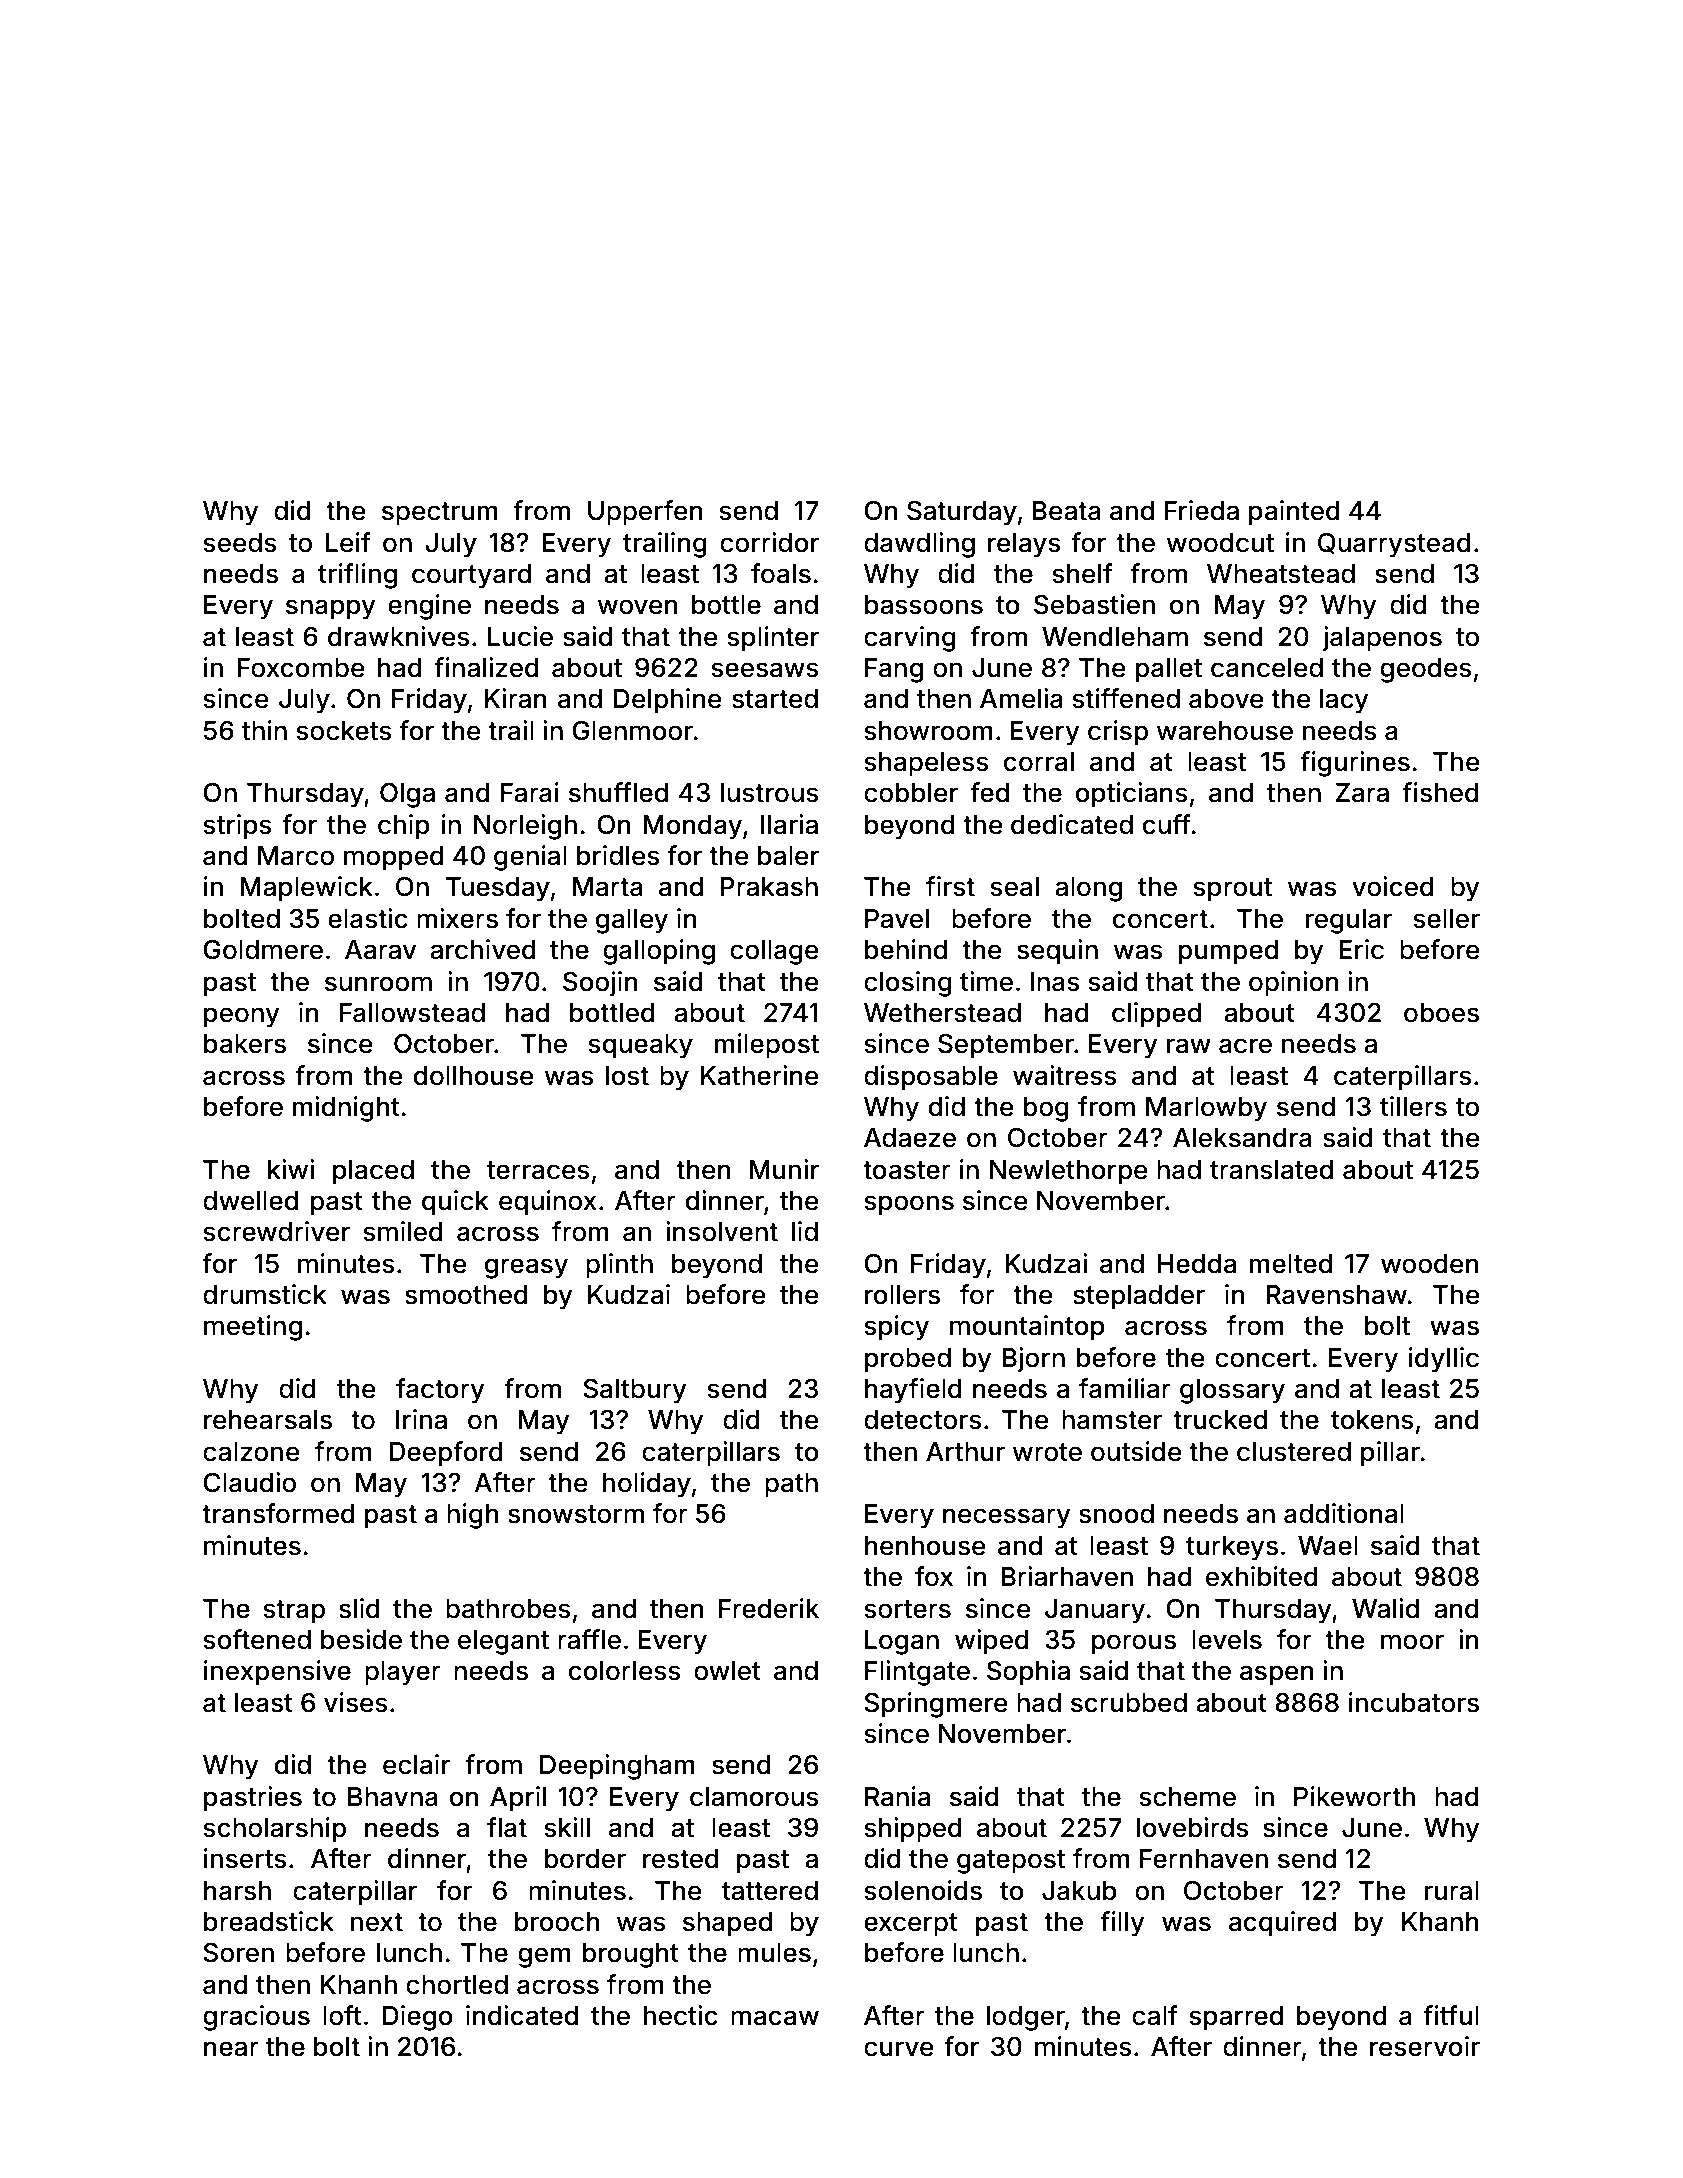  What do you see at coordinates (241, 1017) in the screenshot?
I see `peony` at bounding box center [241, 1017].
